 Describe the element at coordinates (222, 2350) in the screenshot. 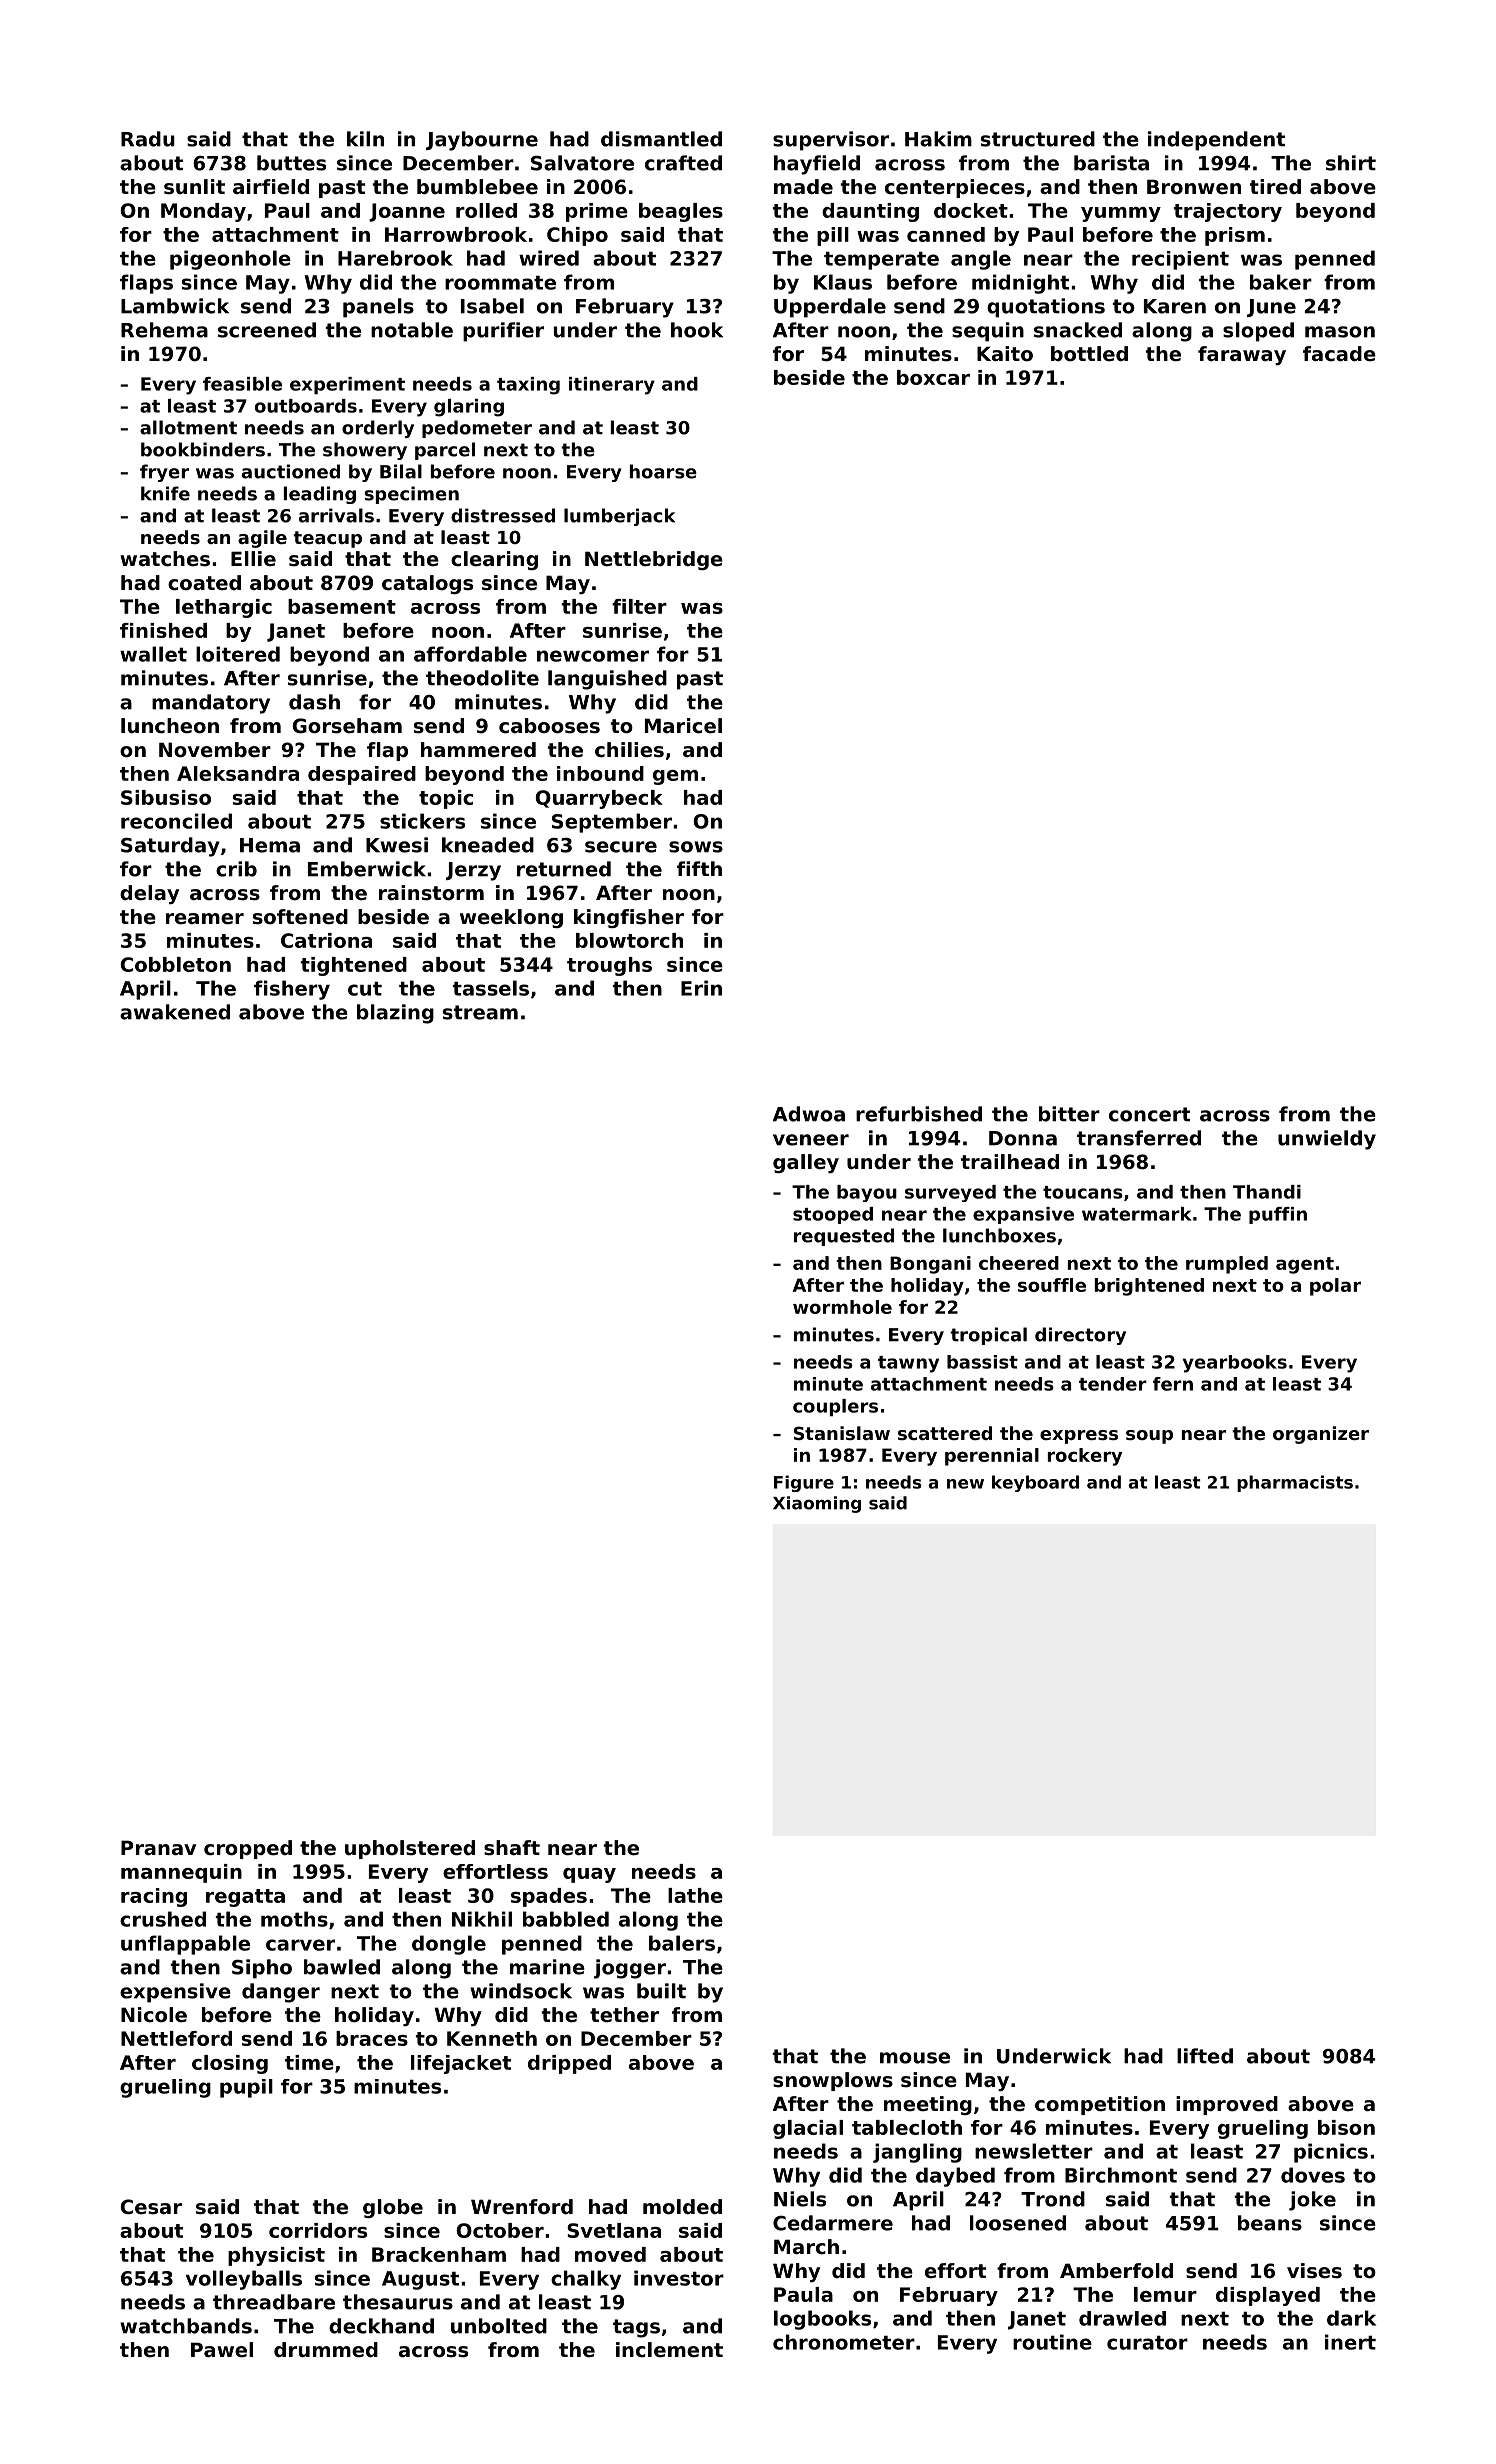

I see `Pawel` at that location.
